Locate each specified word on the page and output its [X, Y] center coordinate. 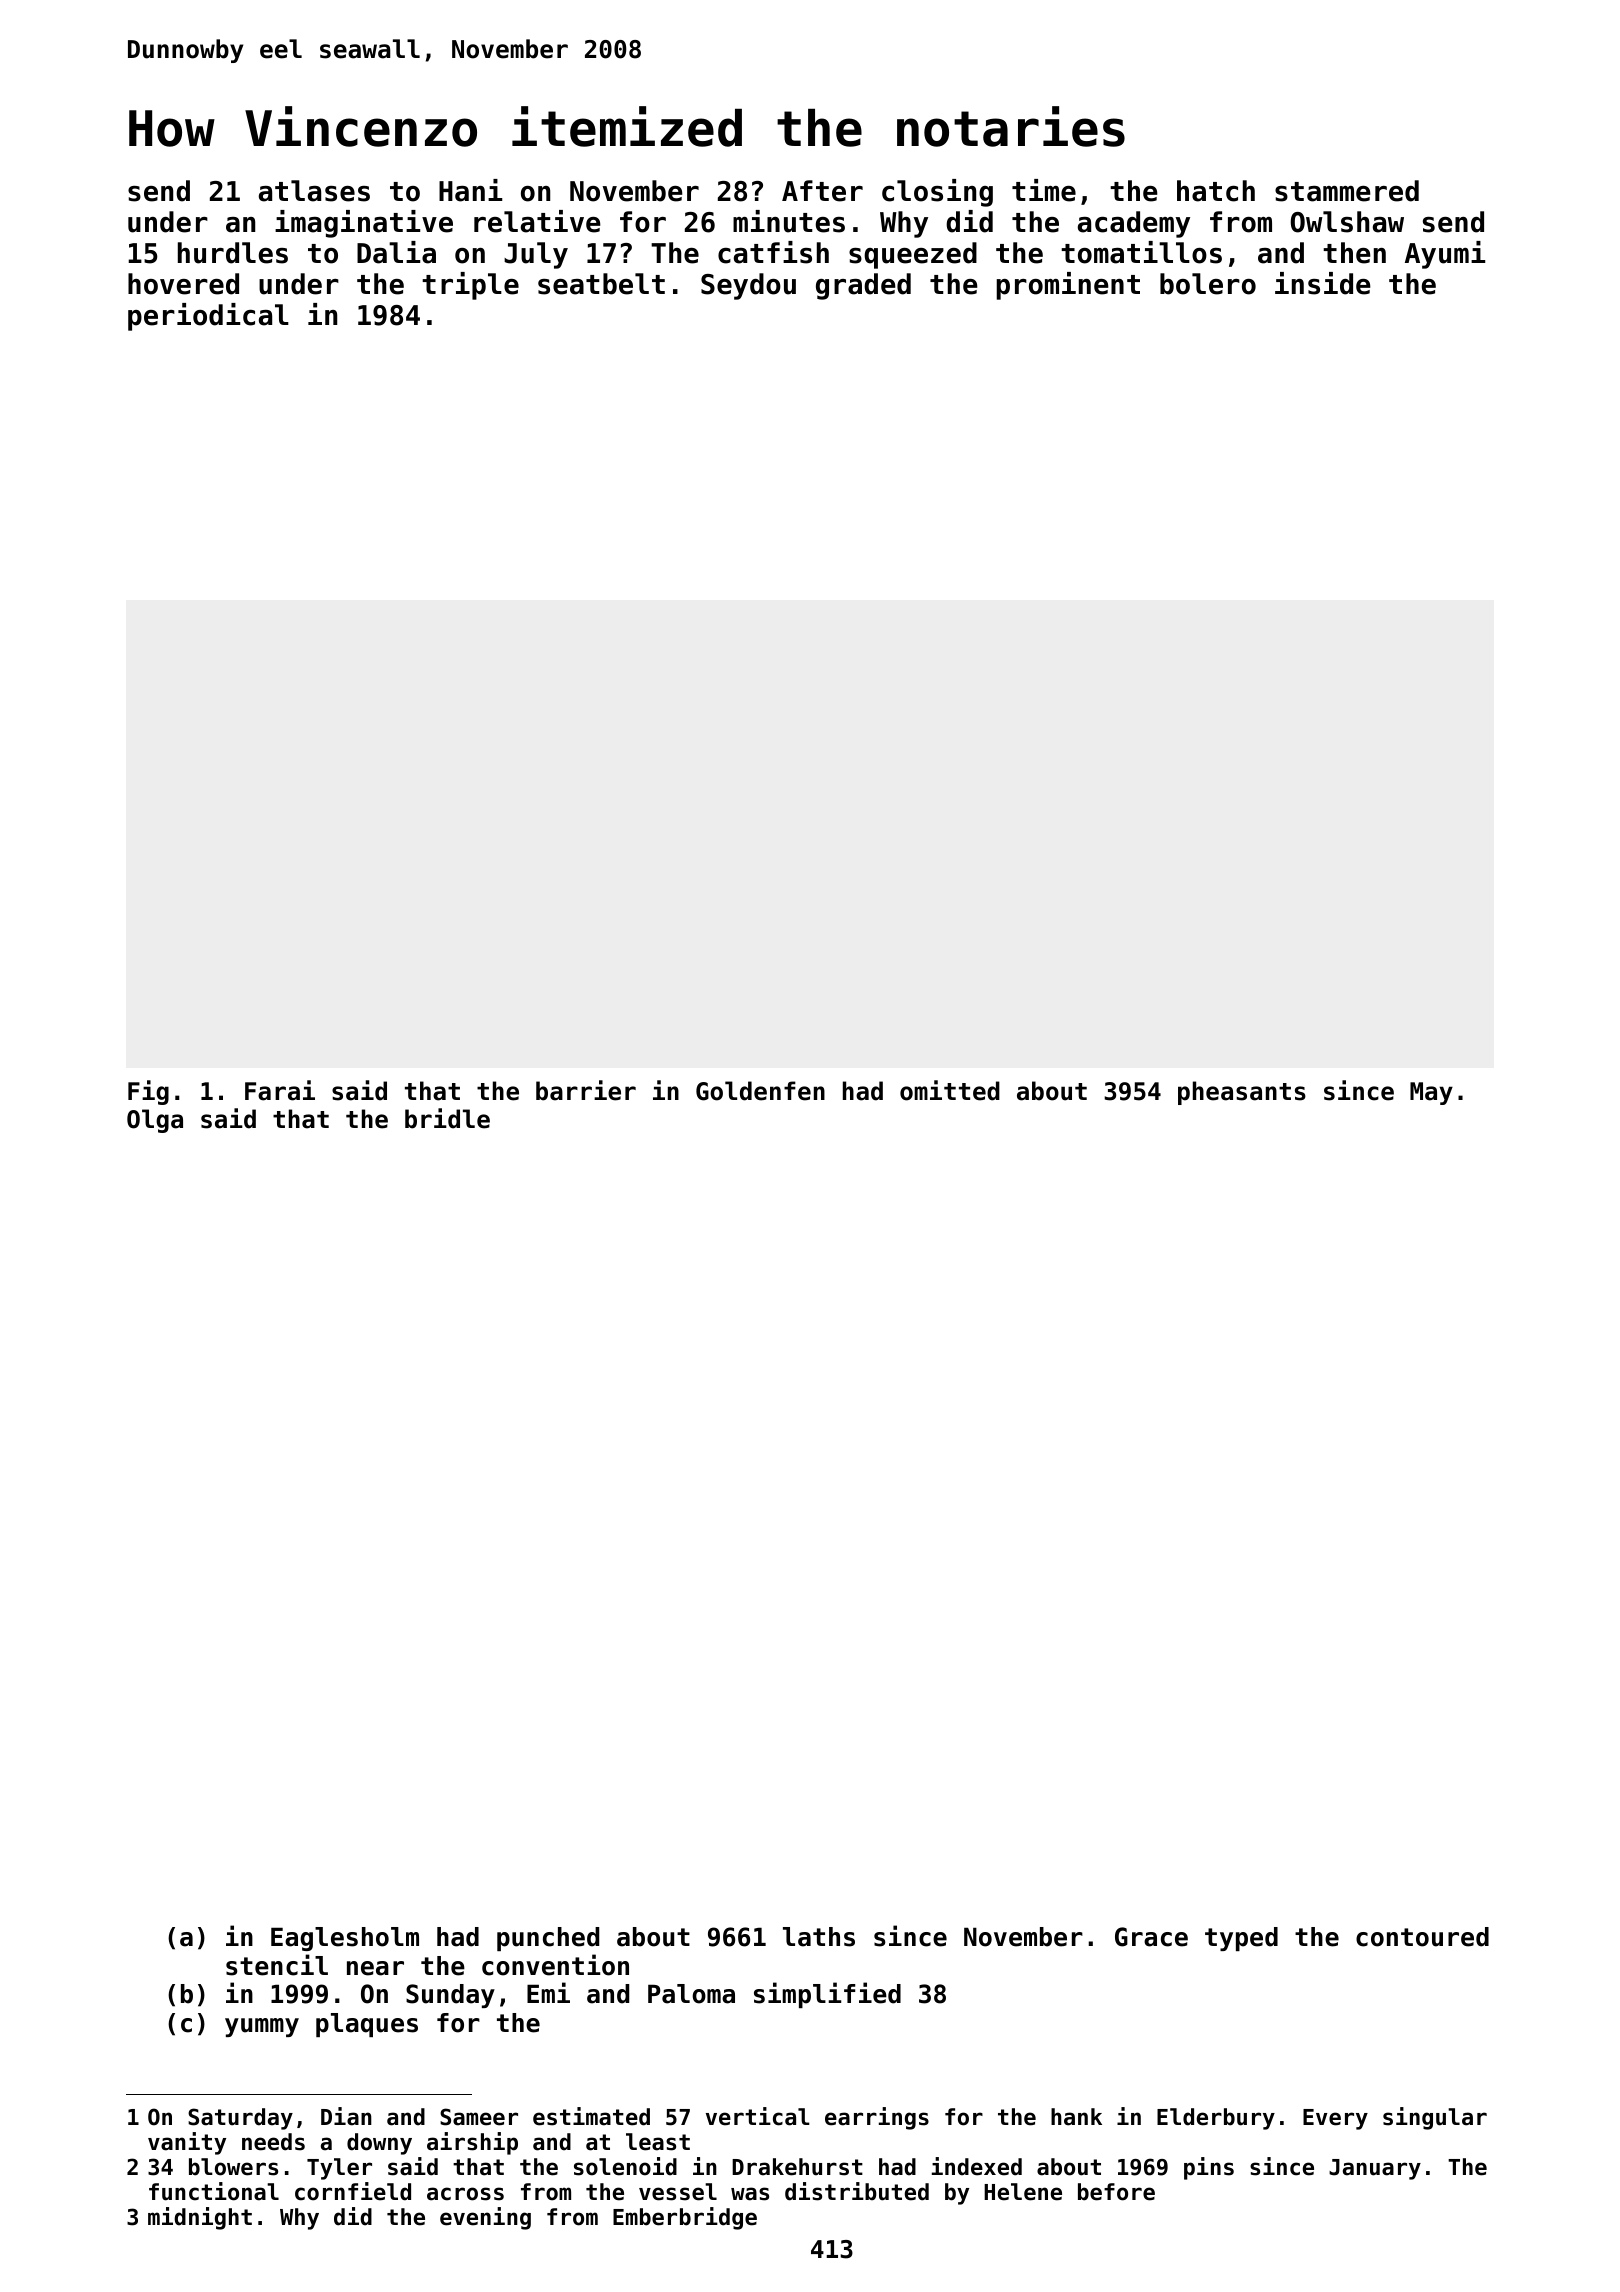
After [822, 191]
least [658, 2142]
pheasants [1242, 1093]
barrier [586, 1090]
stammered [1347, 191]
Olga [155, 1121]
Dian [346, 2116]
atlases [314, 191]
